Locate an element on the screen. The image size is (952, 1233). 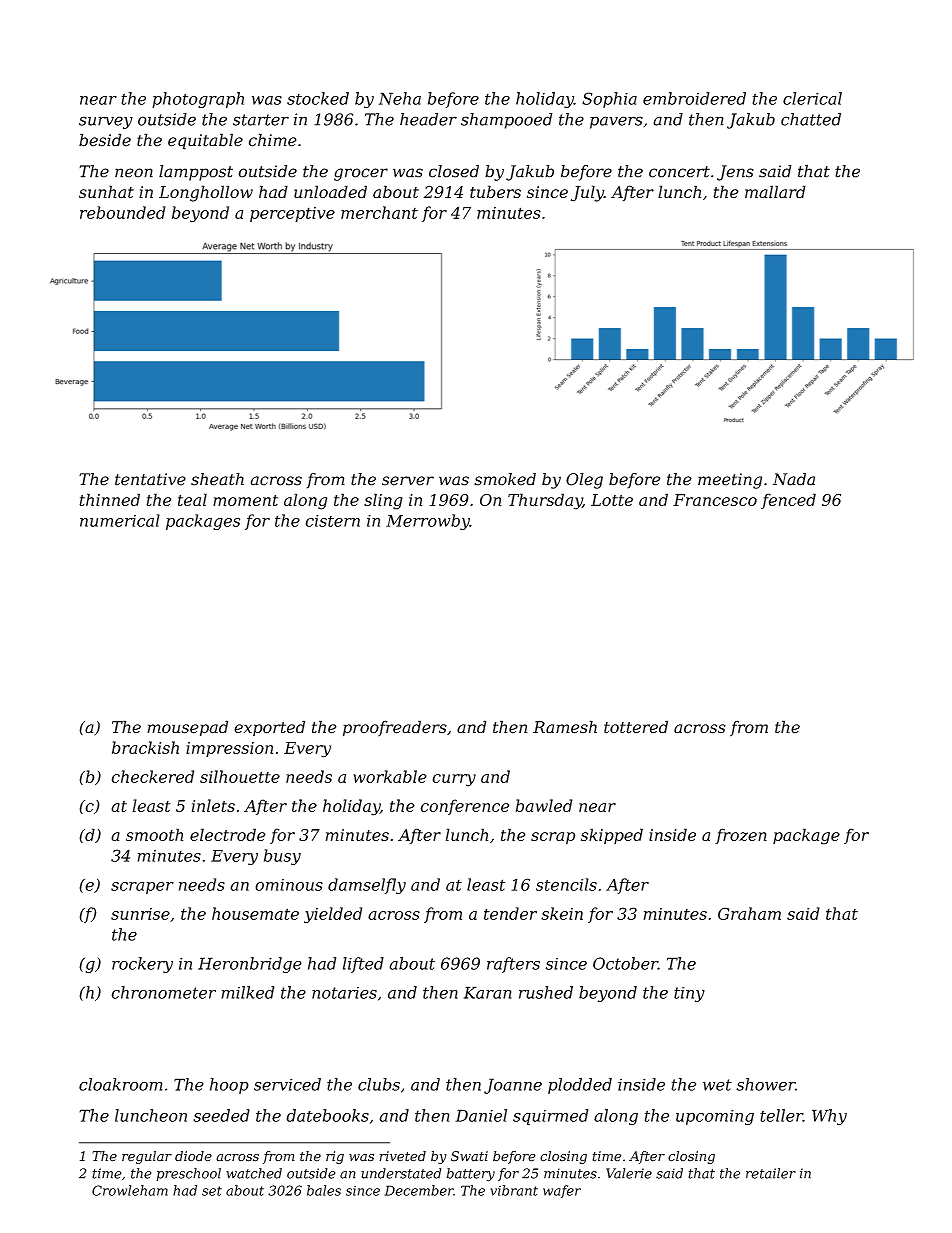
smoked is located at coordinates (505, 479).
